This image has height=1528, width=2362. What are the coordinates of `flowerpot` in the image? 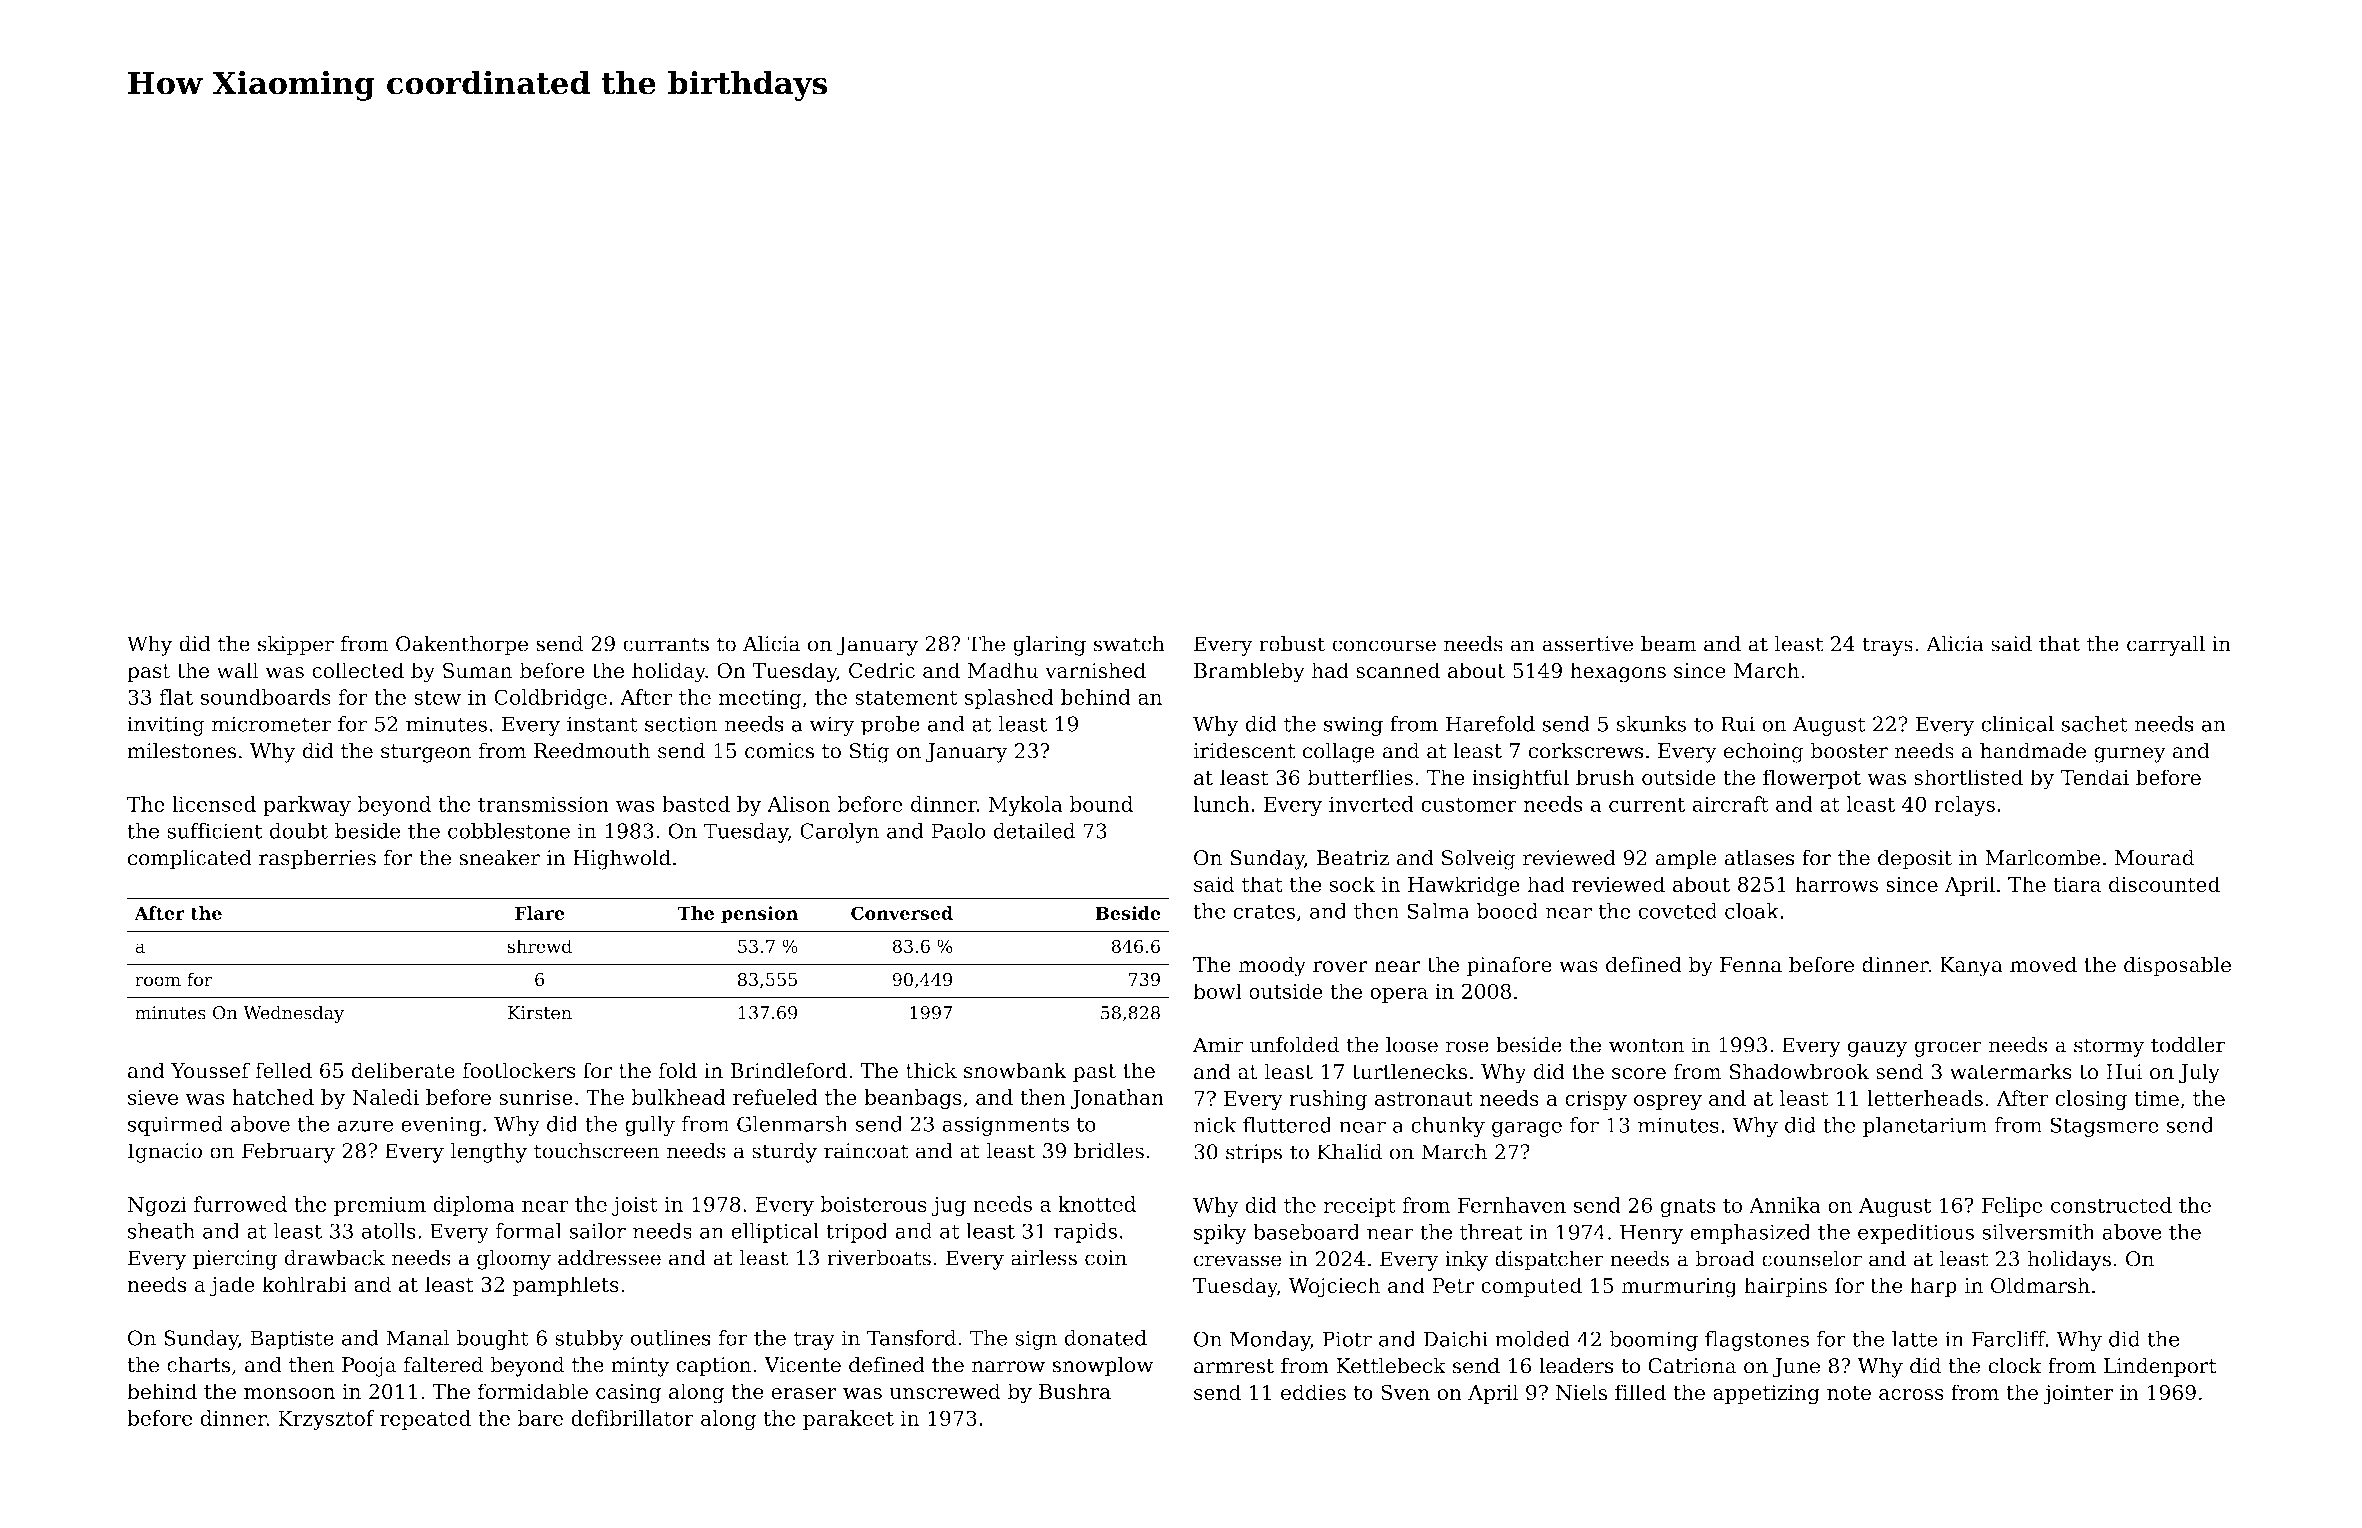 It's located at (1812, 779).
